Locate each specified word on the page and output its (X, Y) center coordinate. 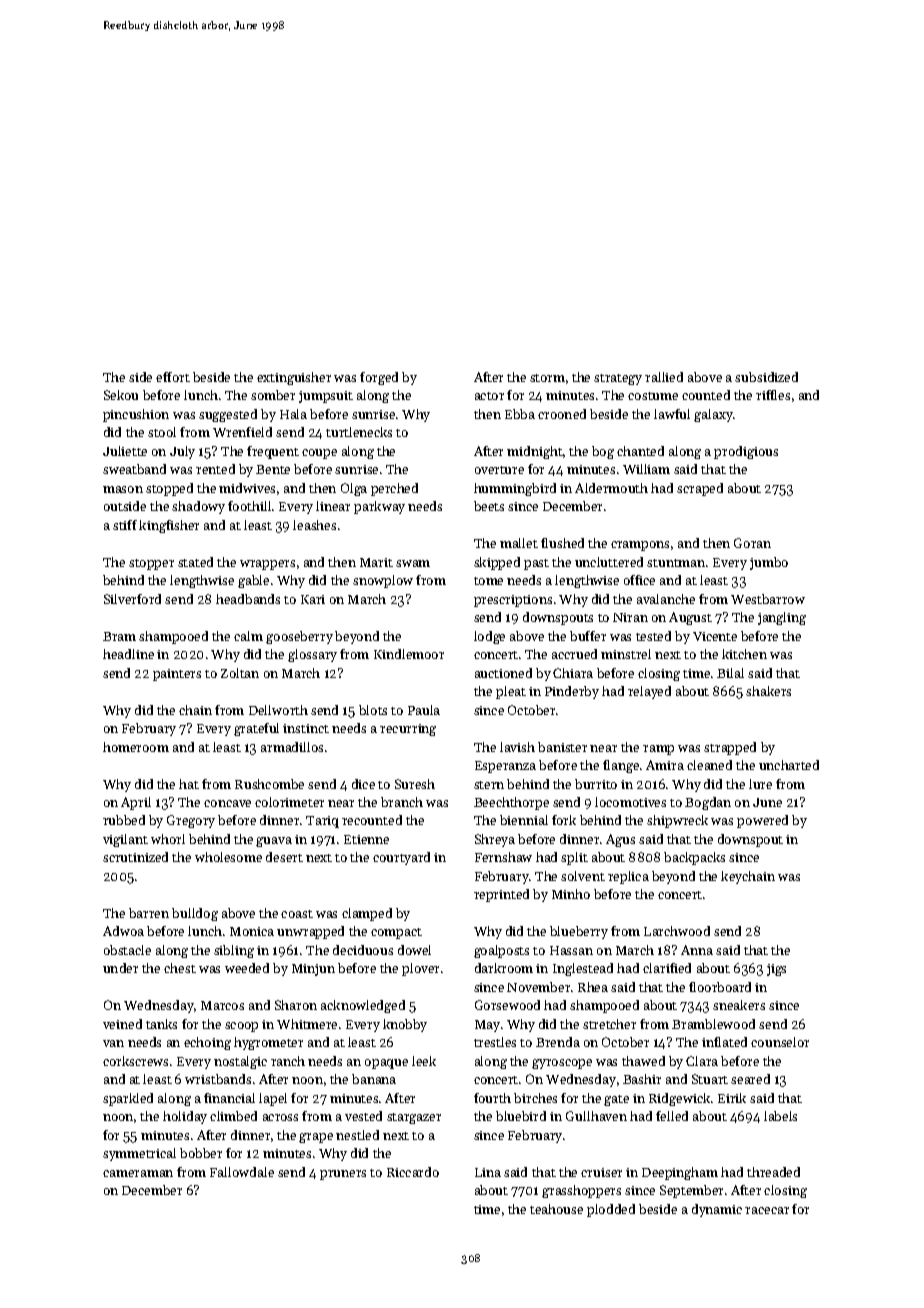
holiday (185, 1117)
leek (424, 1061)
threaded (773, 1172)
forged (379, 378)
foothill (249, 506)
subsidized (766, 377)
